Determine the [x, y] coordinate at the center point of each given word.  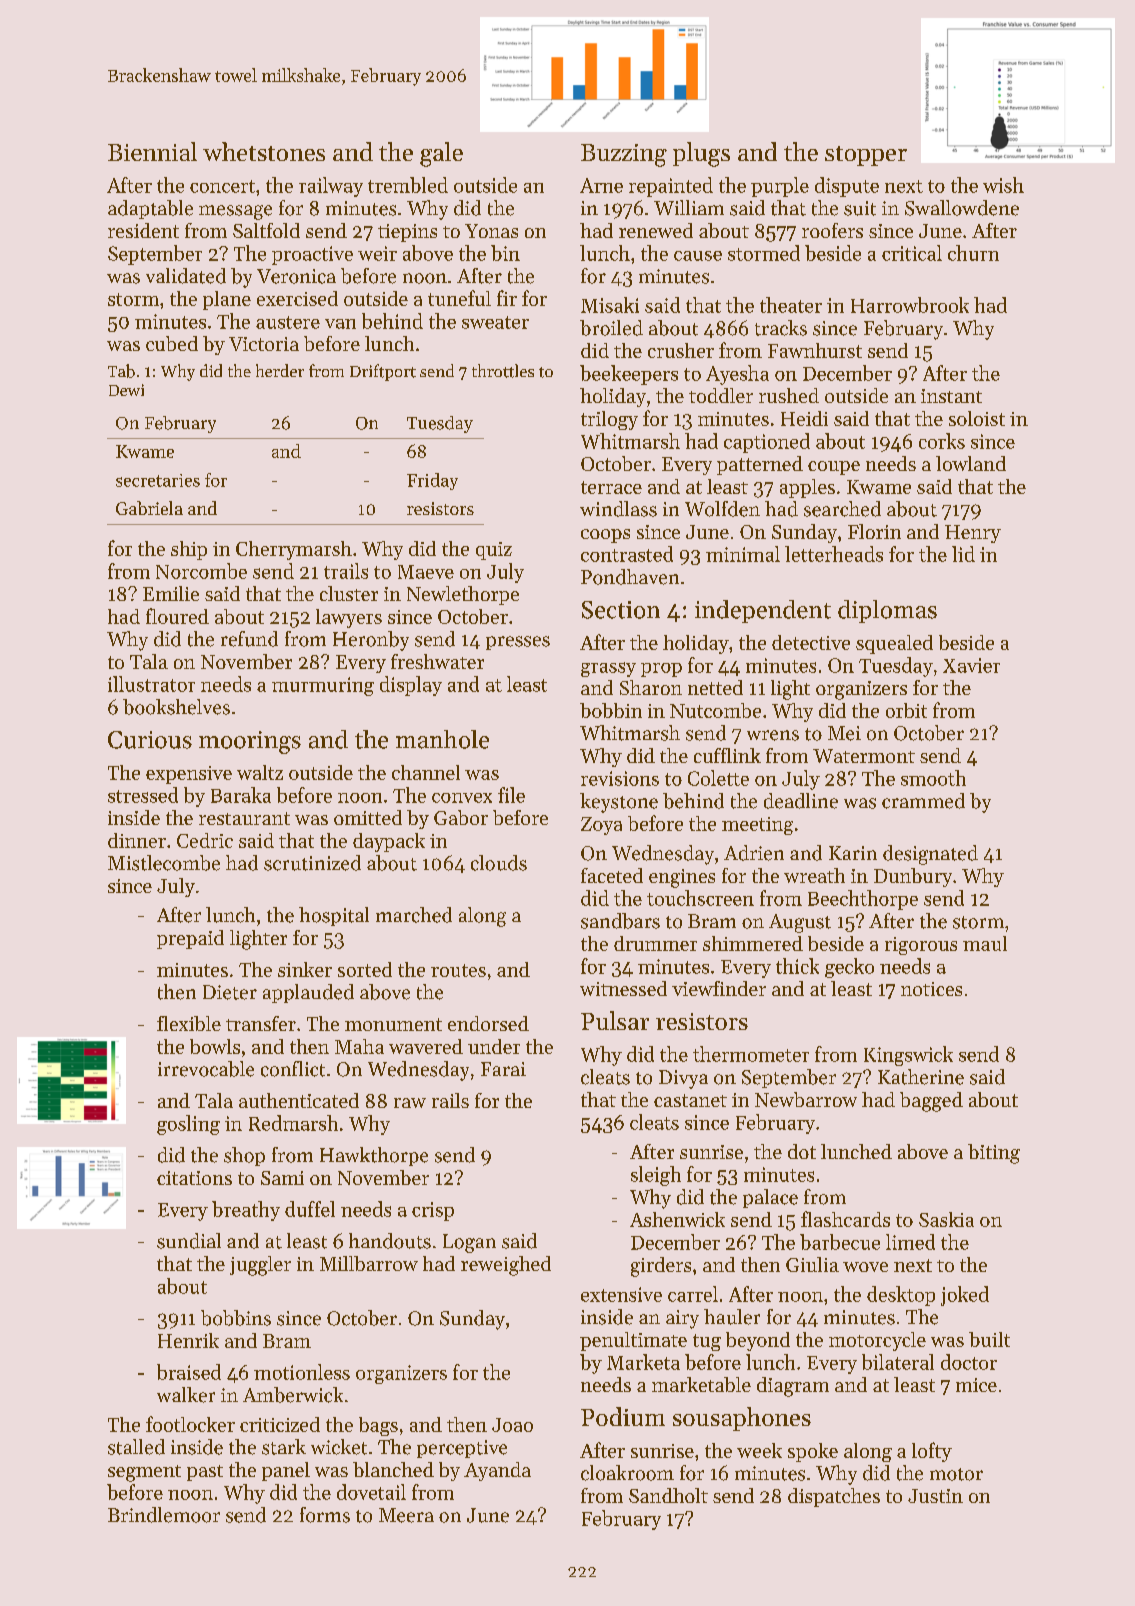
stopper [866, 156]
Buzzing [624, 155]
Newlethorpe [463, 595]
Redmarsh [293, 1123]
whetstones [264, 151]
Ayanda [497, 1471]
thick [797, 966]
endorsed [488, 1023]
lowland [971, 463]
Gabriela [149, 508]
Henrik [188, 1340]
